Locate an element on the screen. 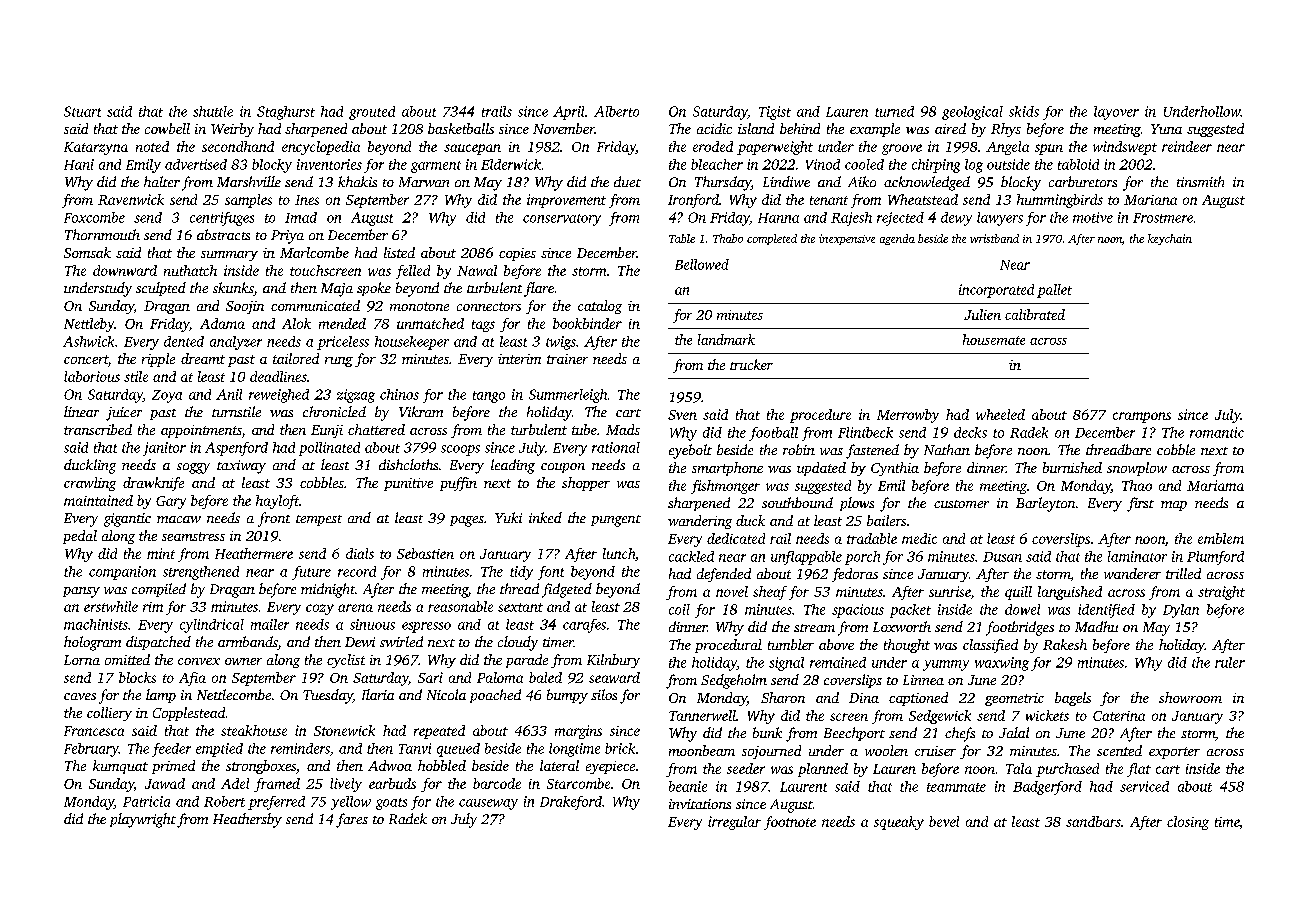  Alberto is located at coordinates (616, 111).
